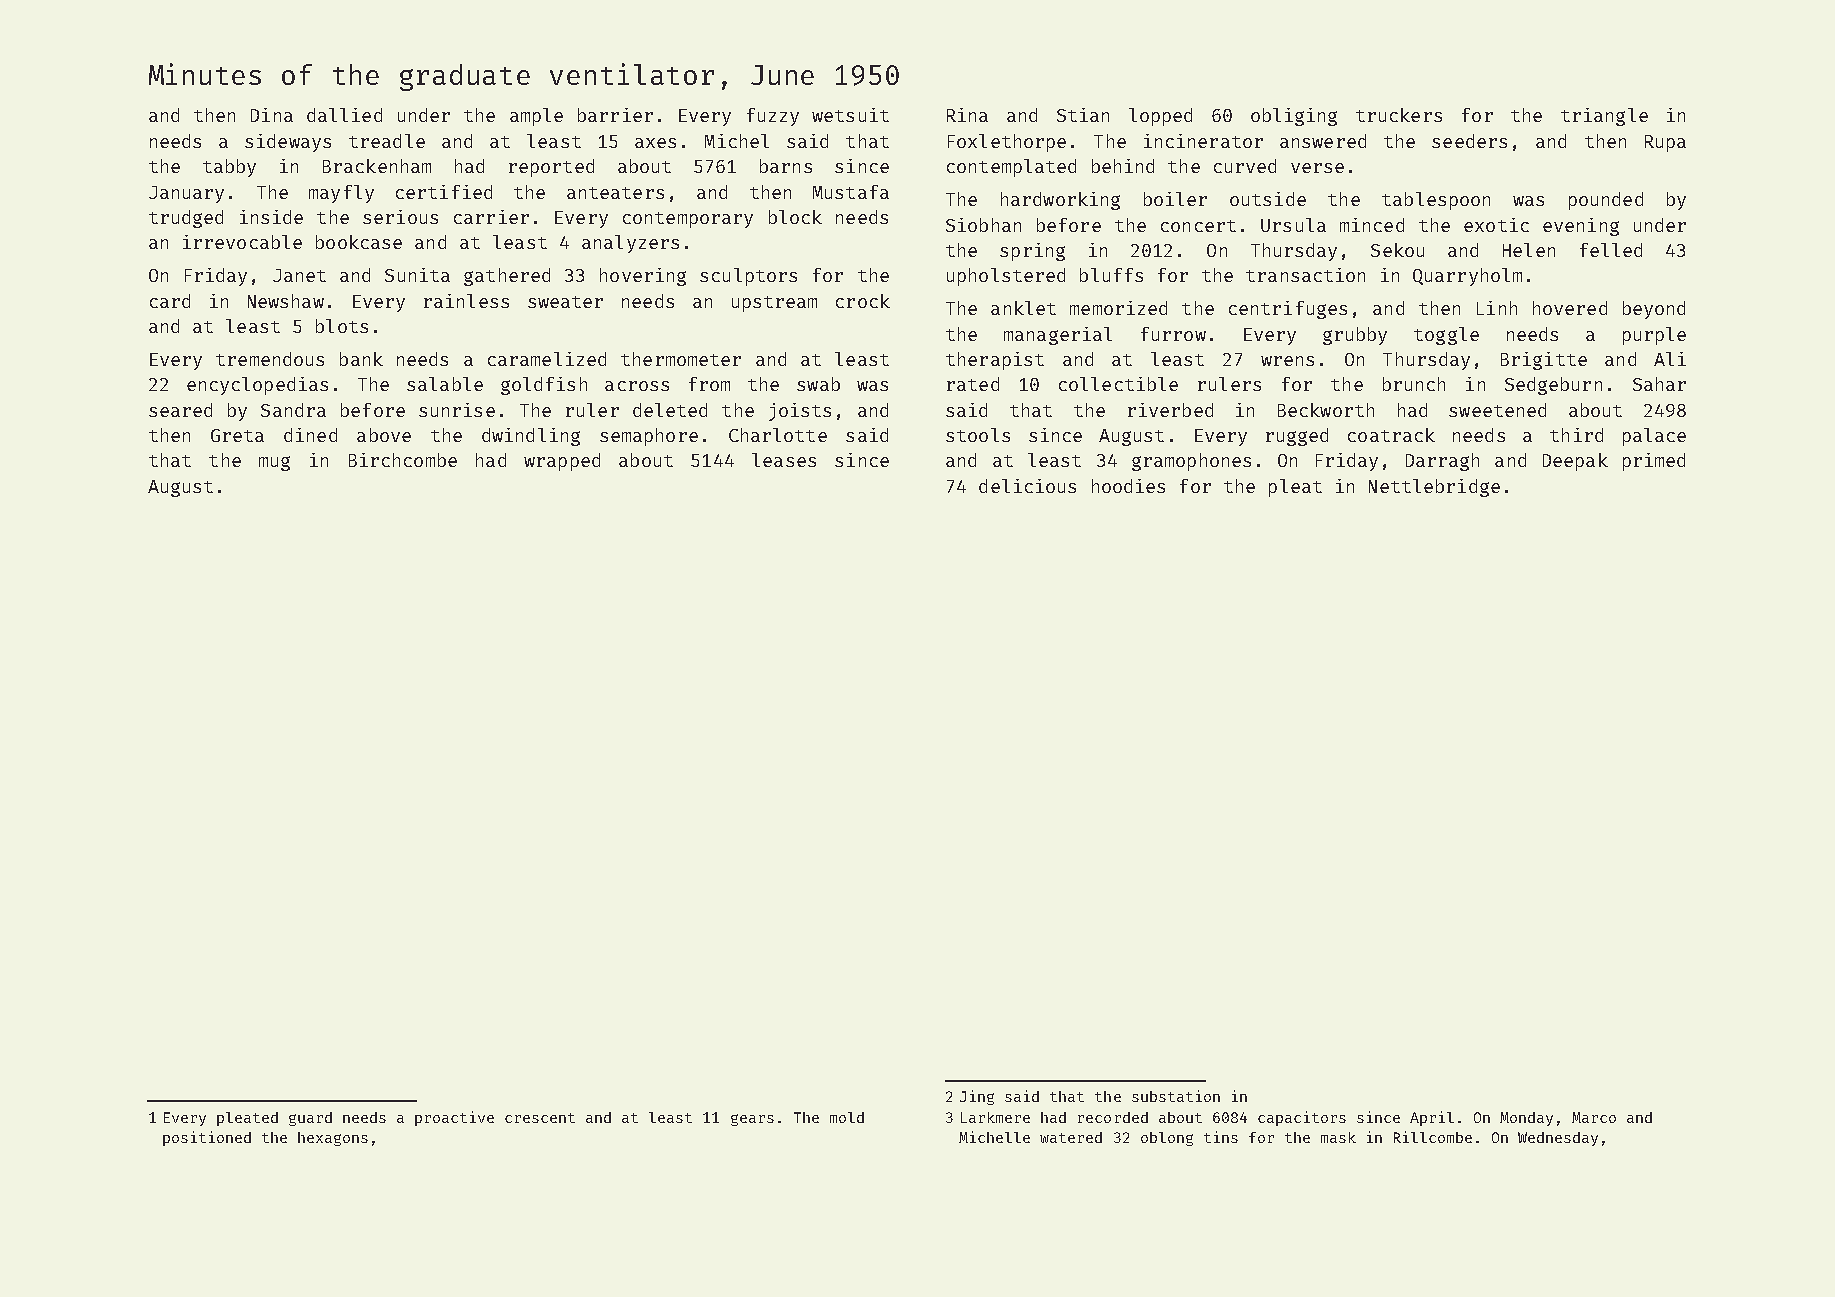 The width and height of the page is (1835, 1297). I want to click on Helen, so click(1529, 250).
